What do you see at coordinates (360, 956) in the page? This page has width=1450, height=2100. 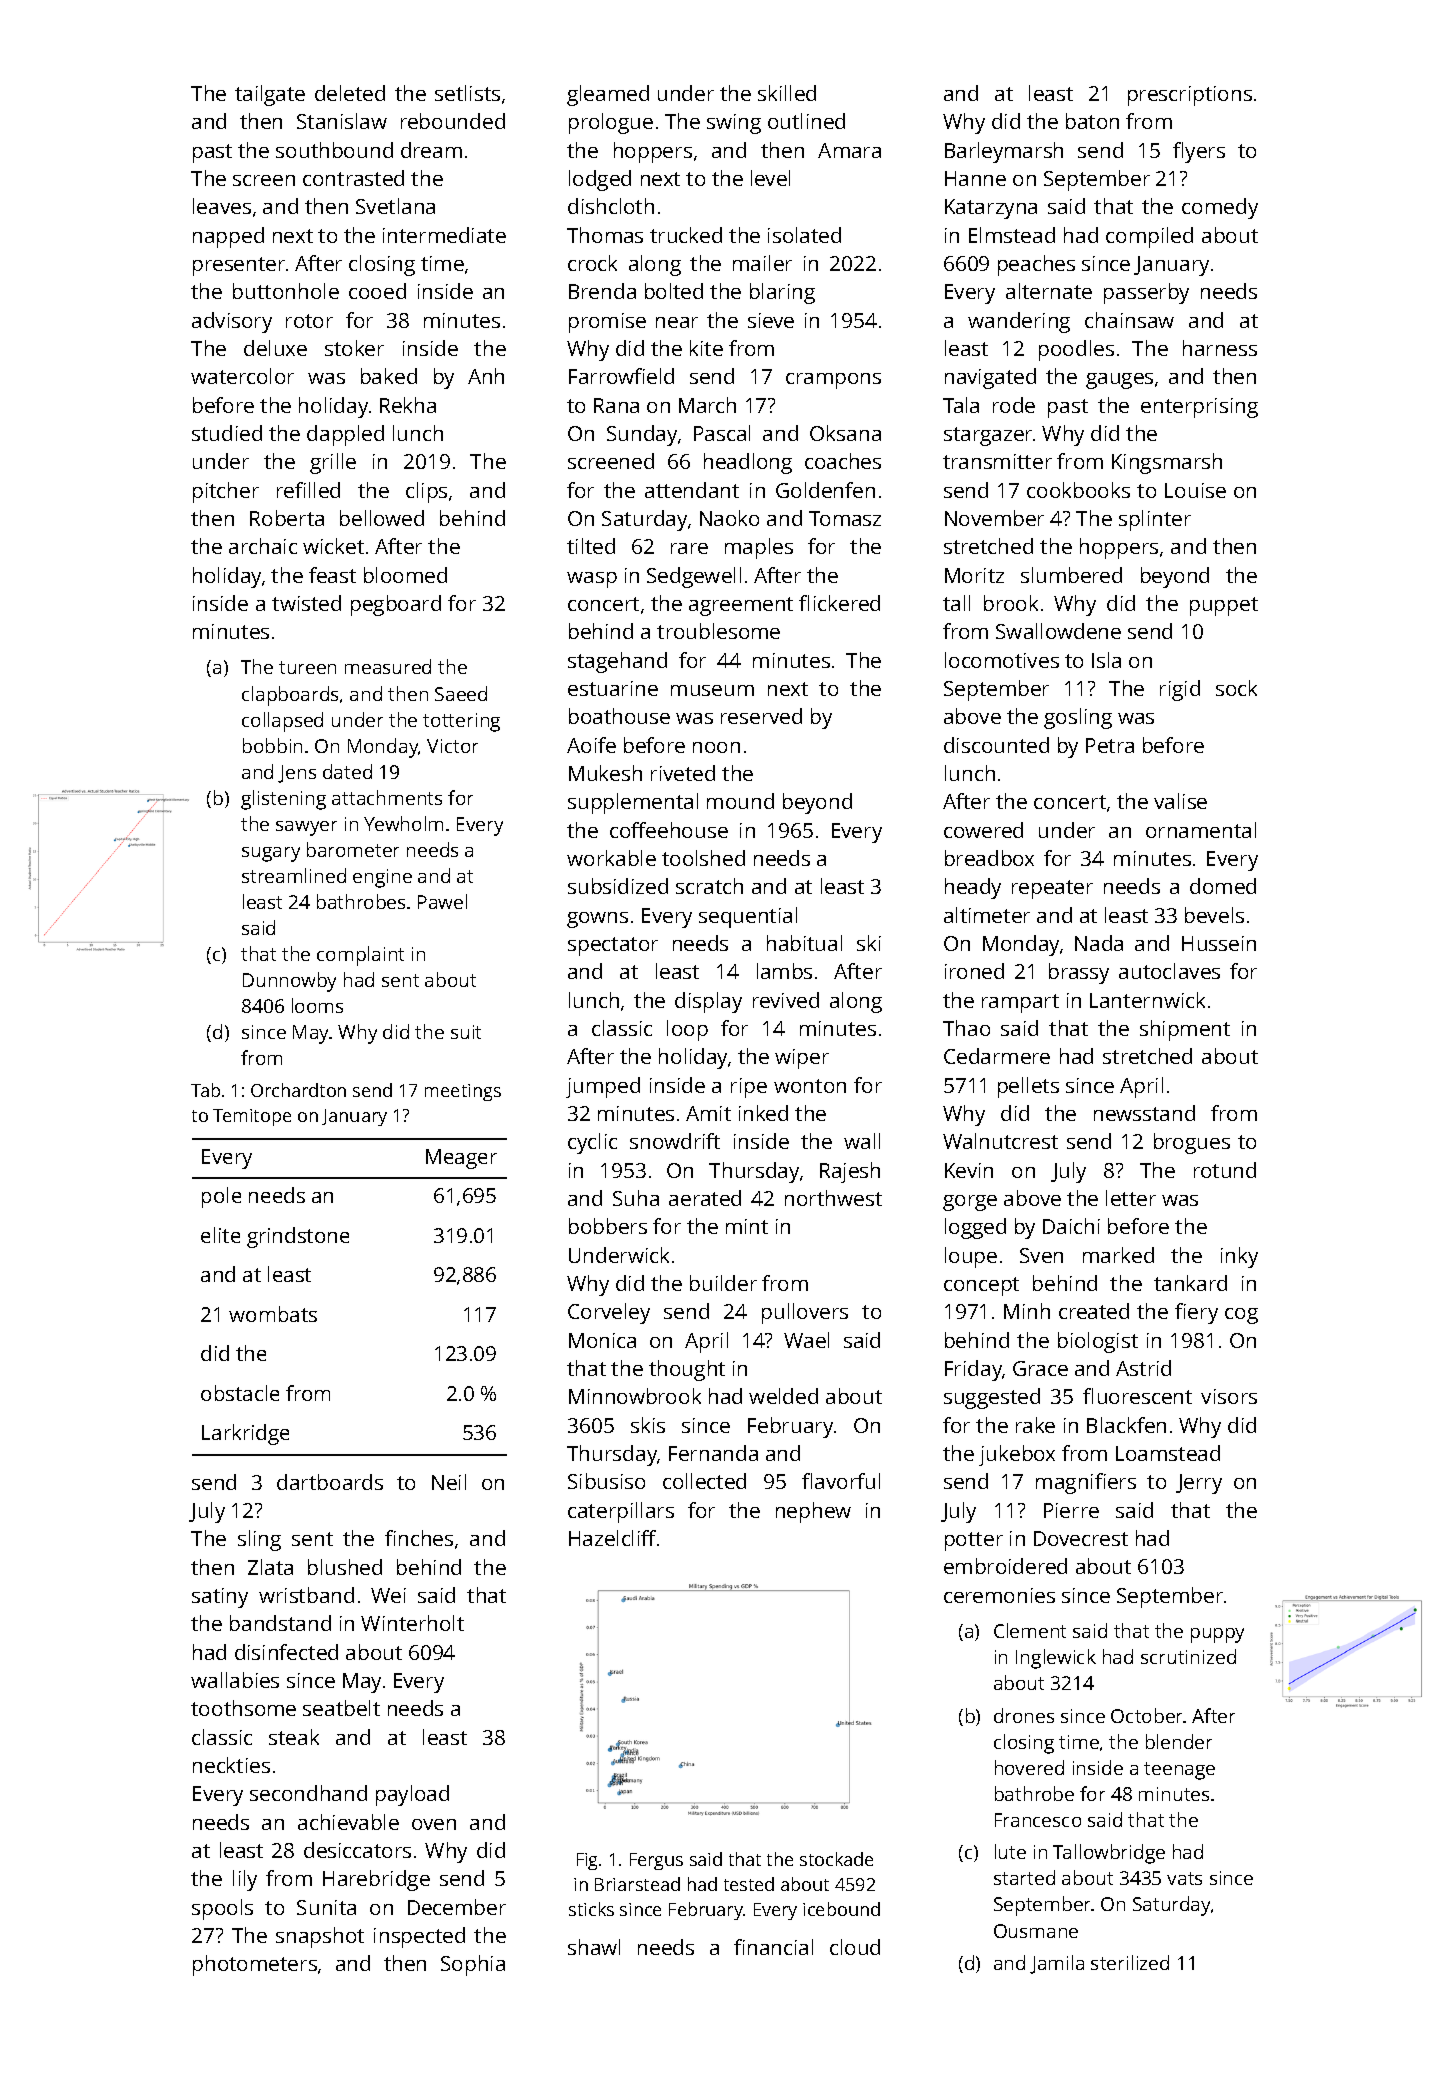 I see `complaint` at bounding box center [360, 956].
